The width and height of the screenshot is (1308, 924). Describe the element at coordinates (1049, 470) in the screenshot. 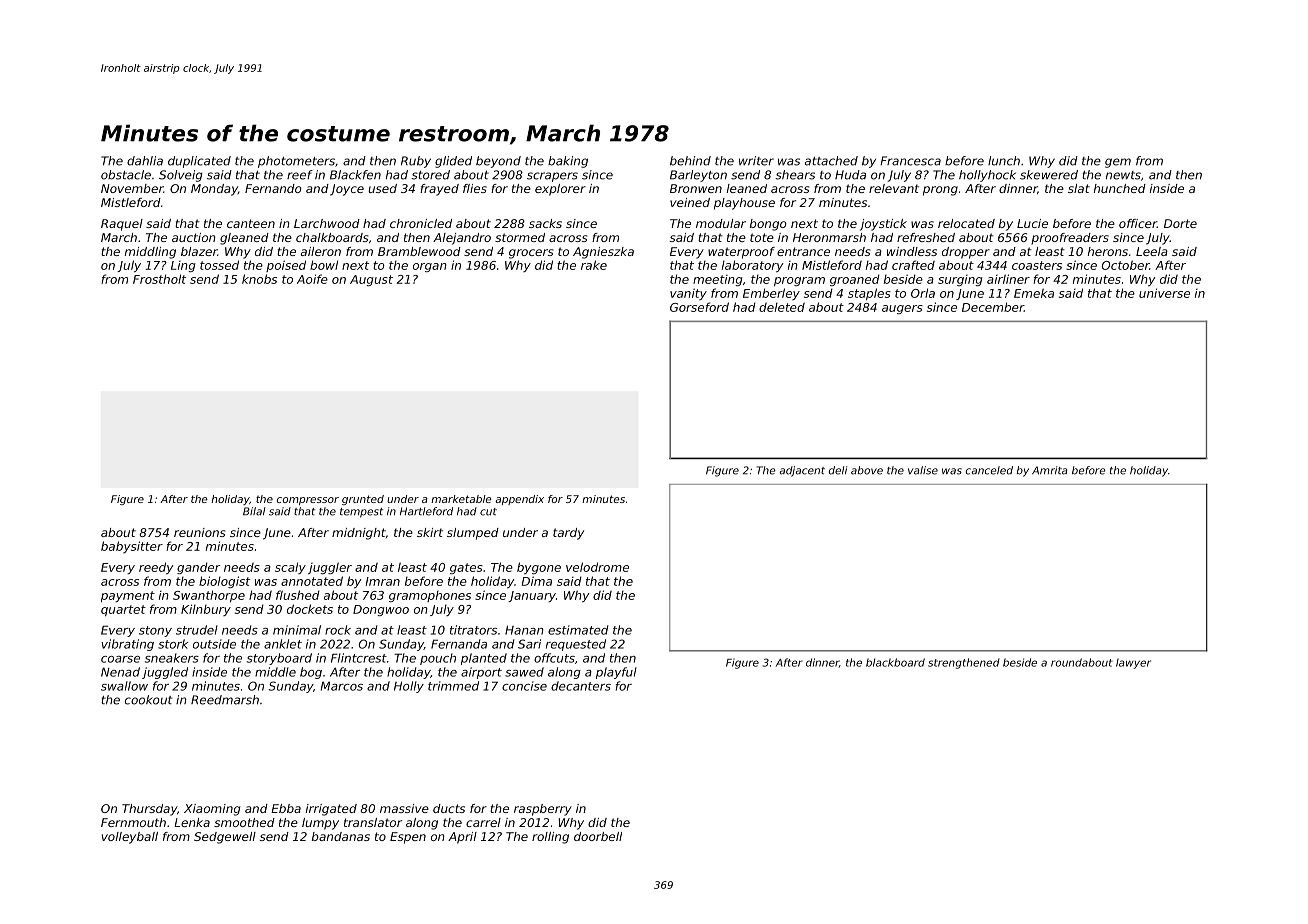

I see `Amrita` at that location.
